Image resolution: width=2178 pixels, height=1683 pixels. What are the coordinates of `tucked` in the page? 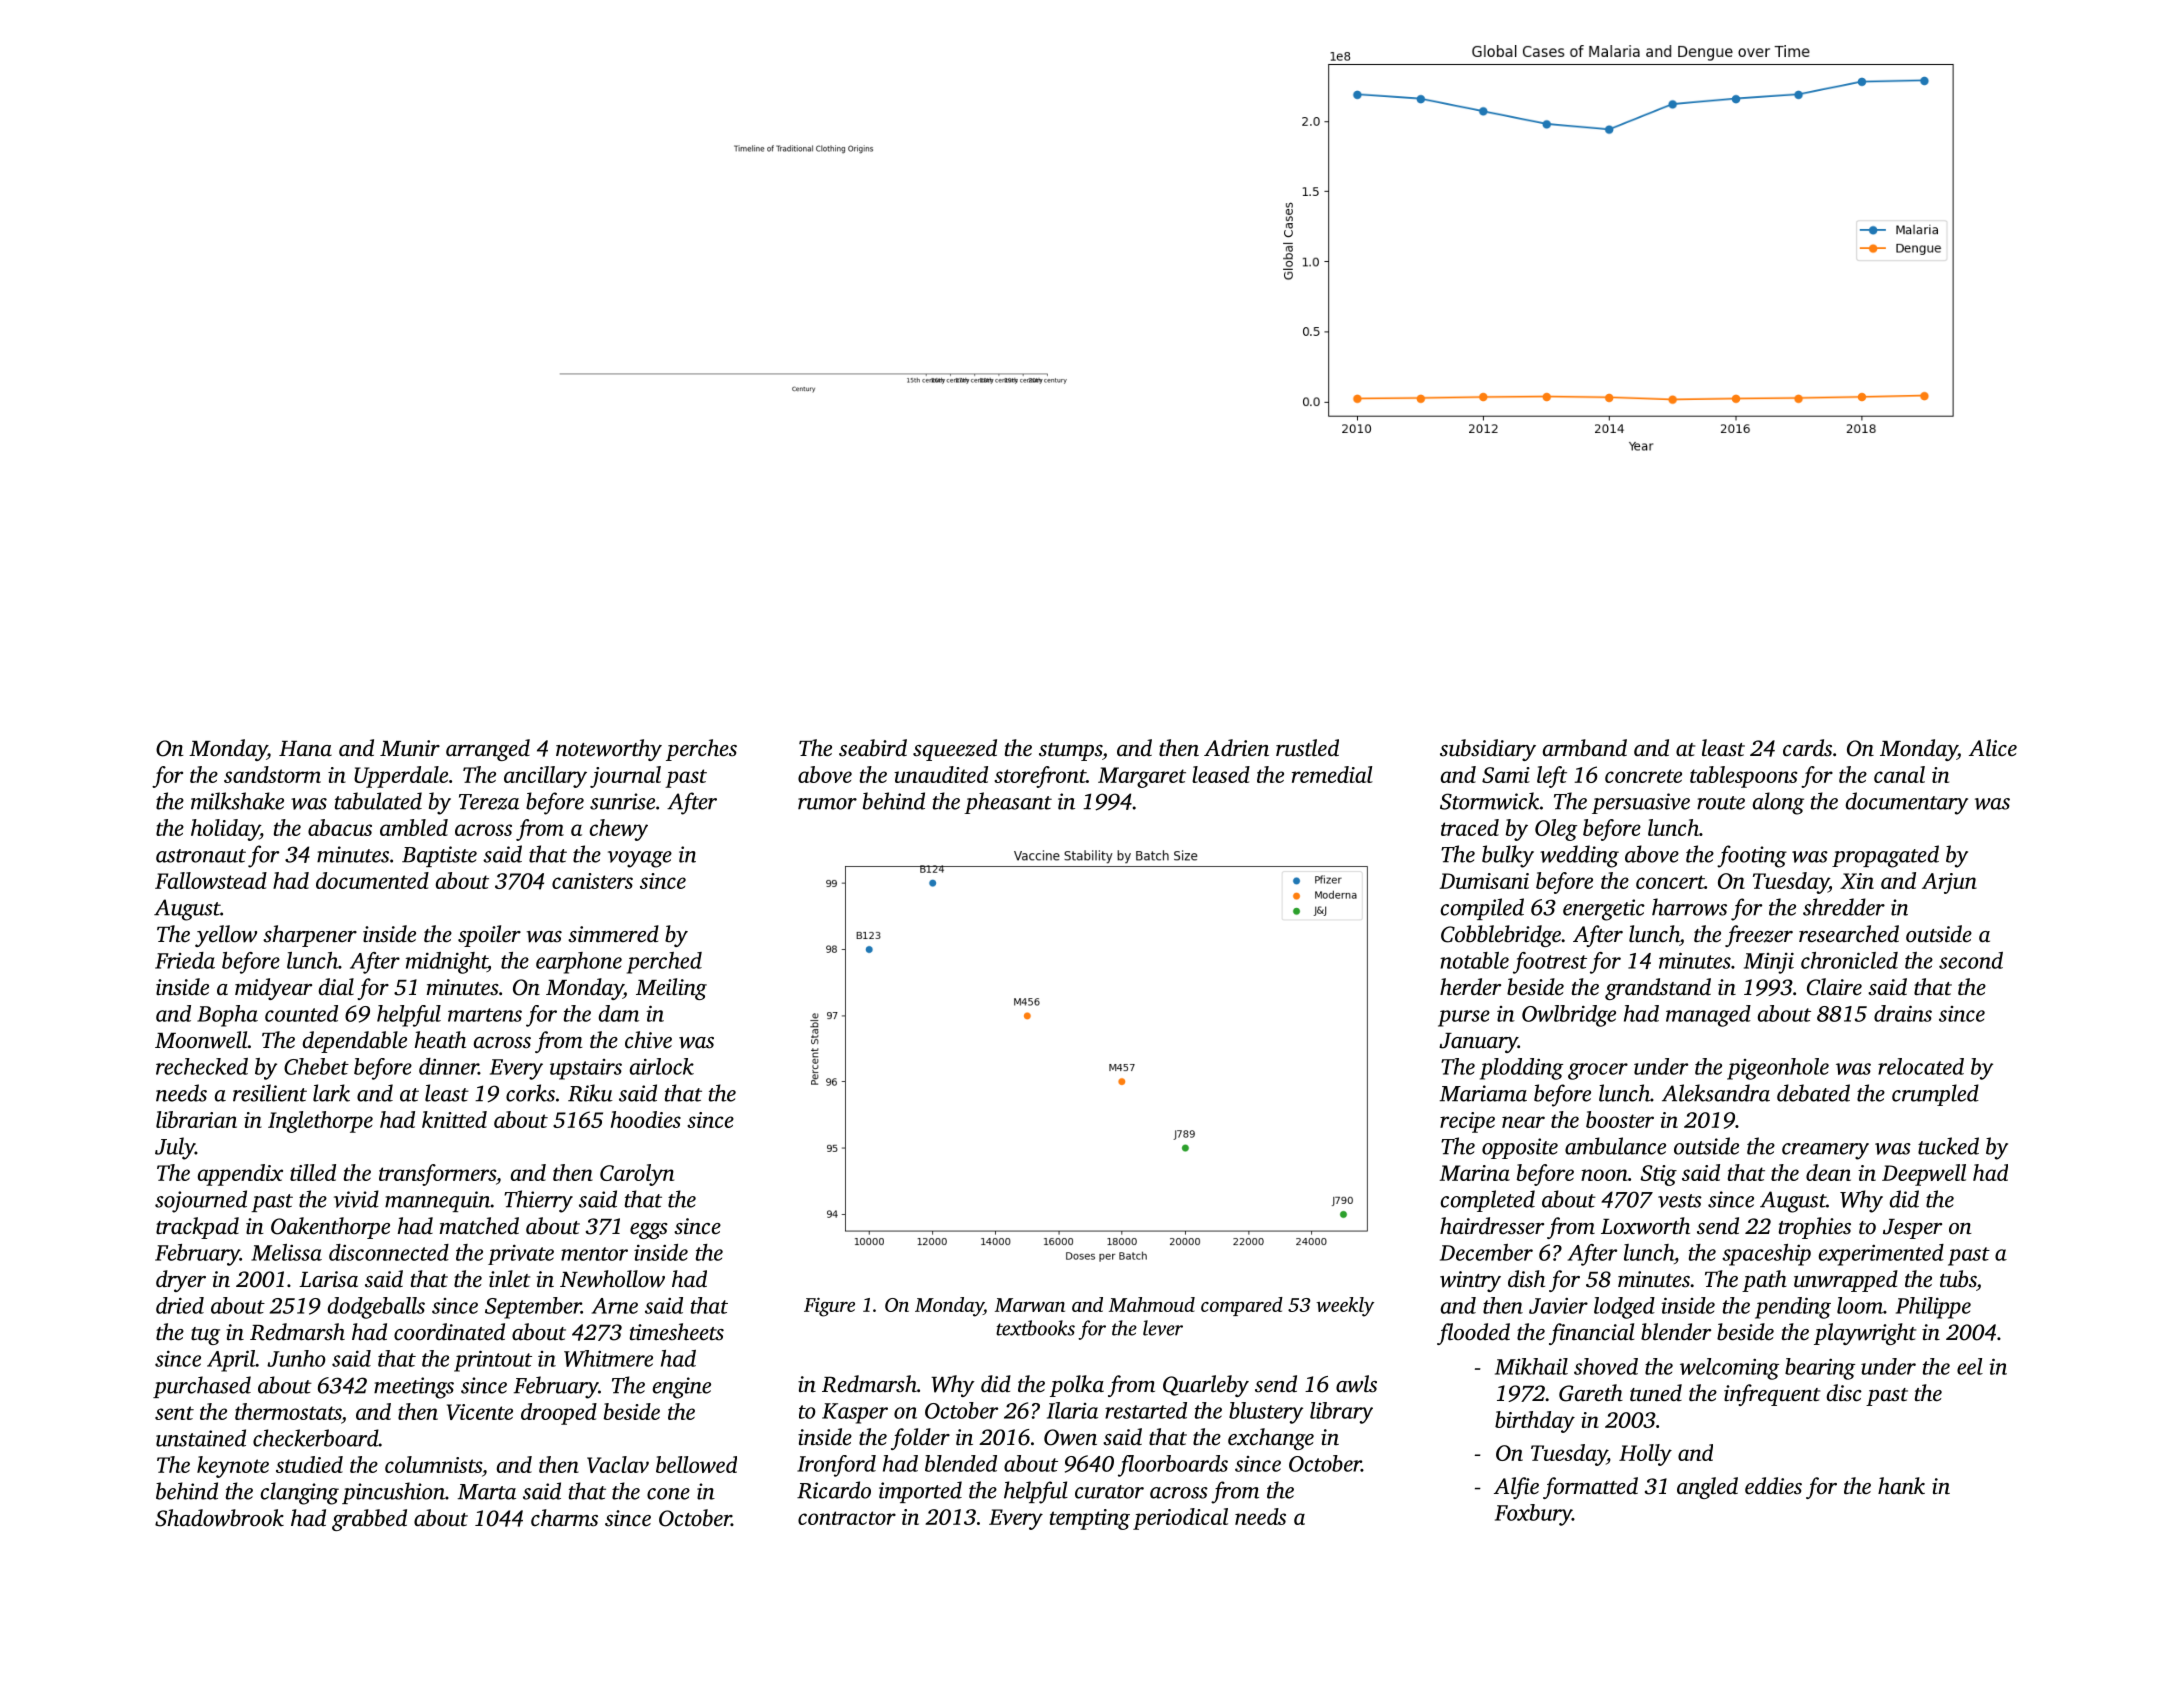 It's located at (1948, 1146).
